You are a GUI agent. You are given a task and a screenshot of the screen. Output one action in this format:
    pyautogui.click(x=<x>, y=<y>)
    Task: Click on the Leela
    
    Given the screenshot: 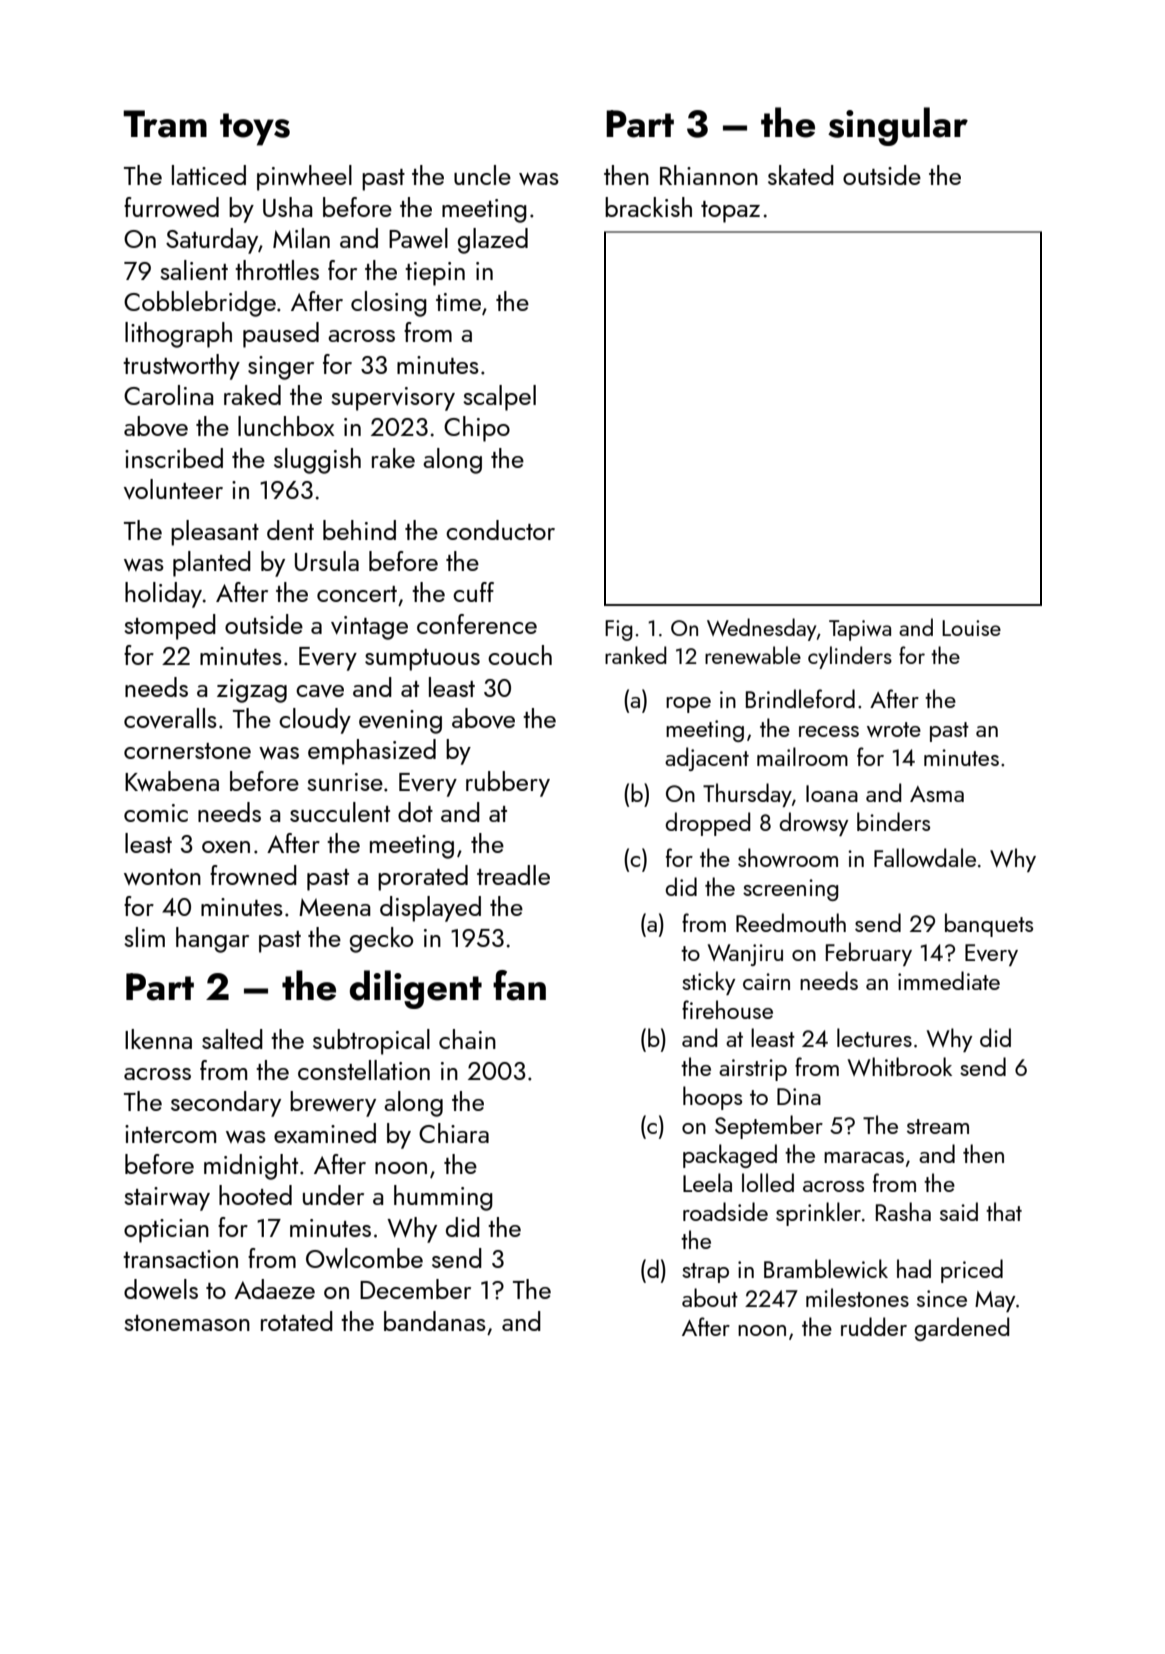 What is the action you would take?
    pyautogui.click(x=707, y=1182)
